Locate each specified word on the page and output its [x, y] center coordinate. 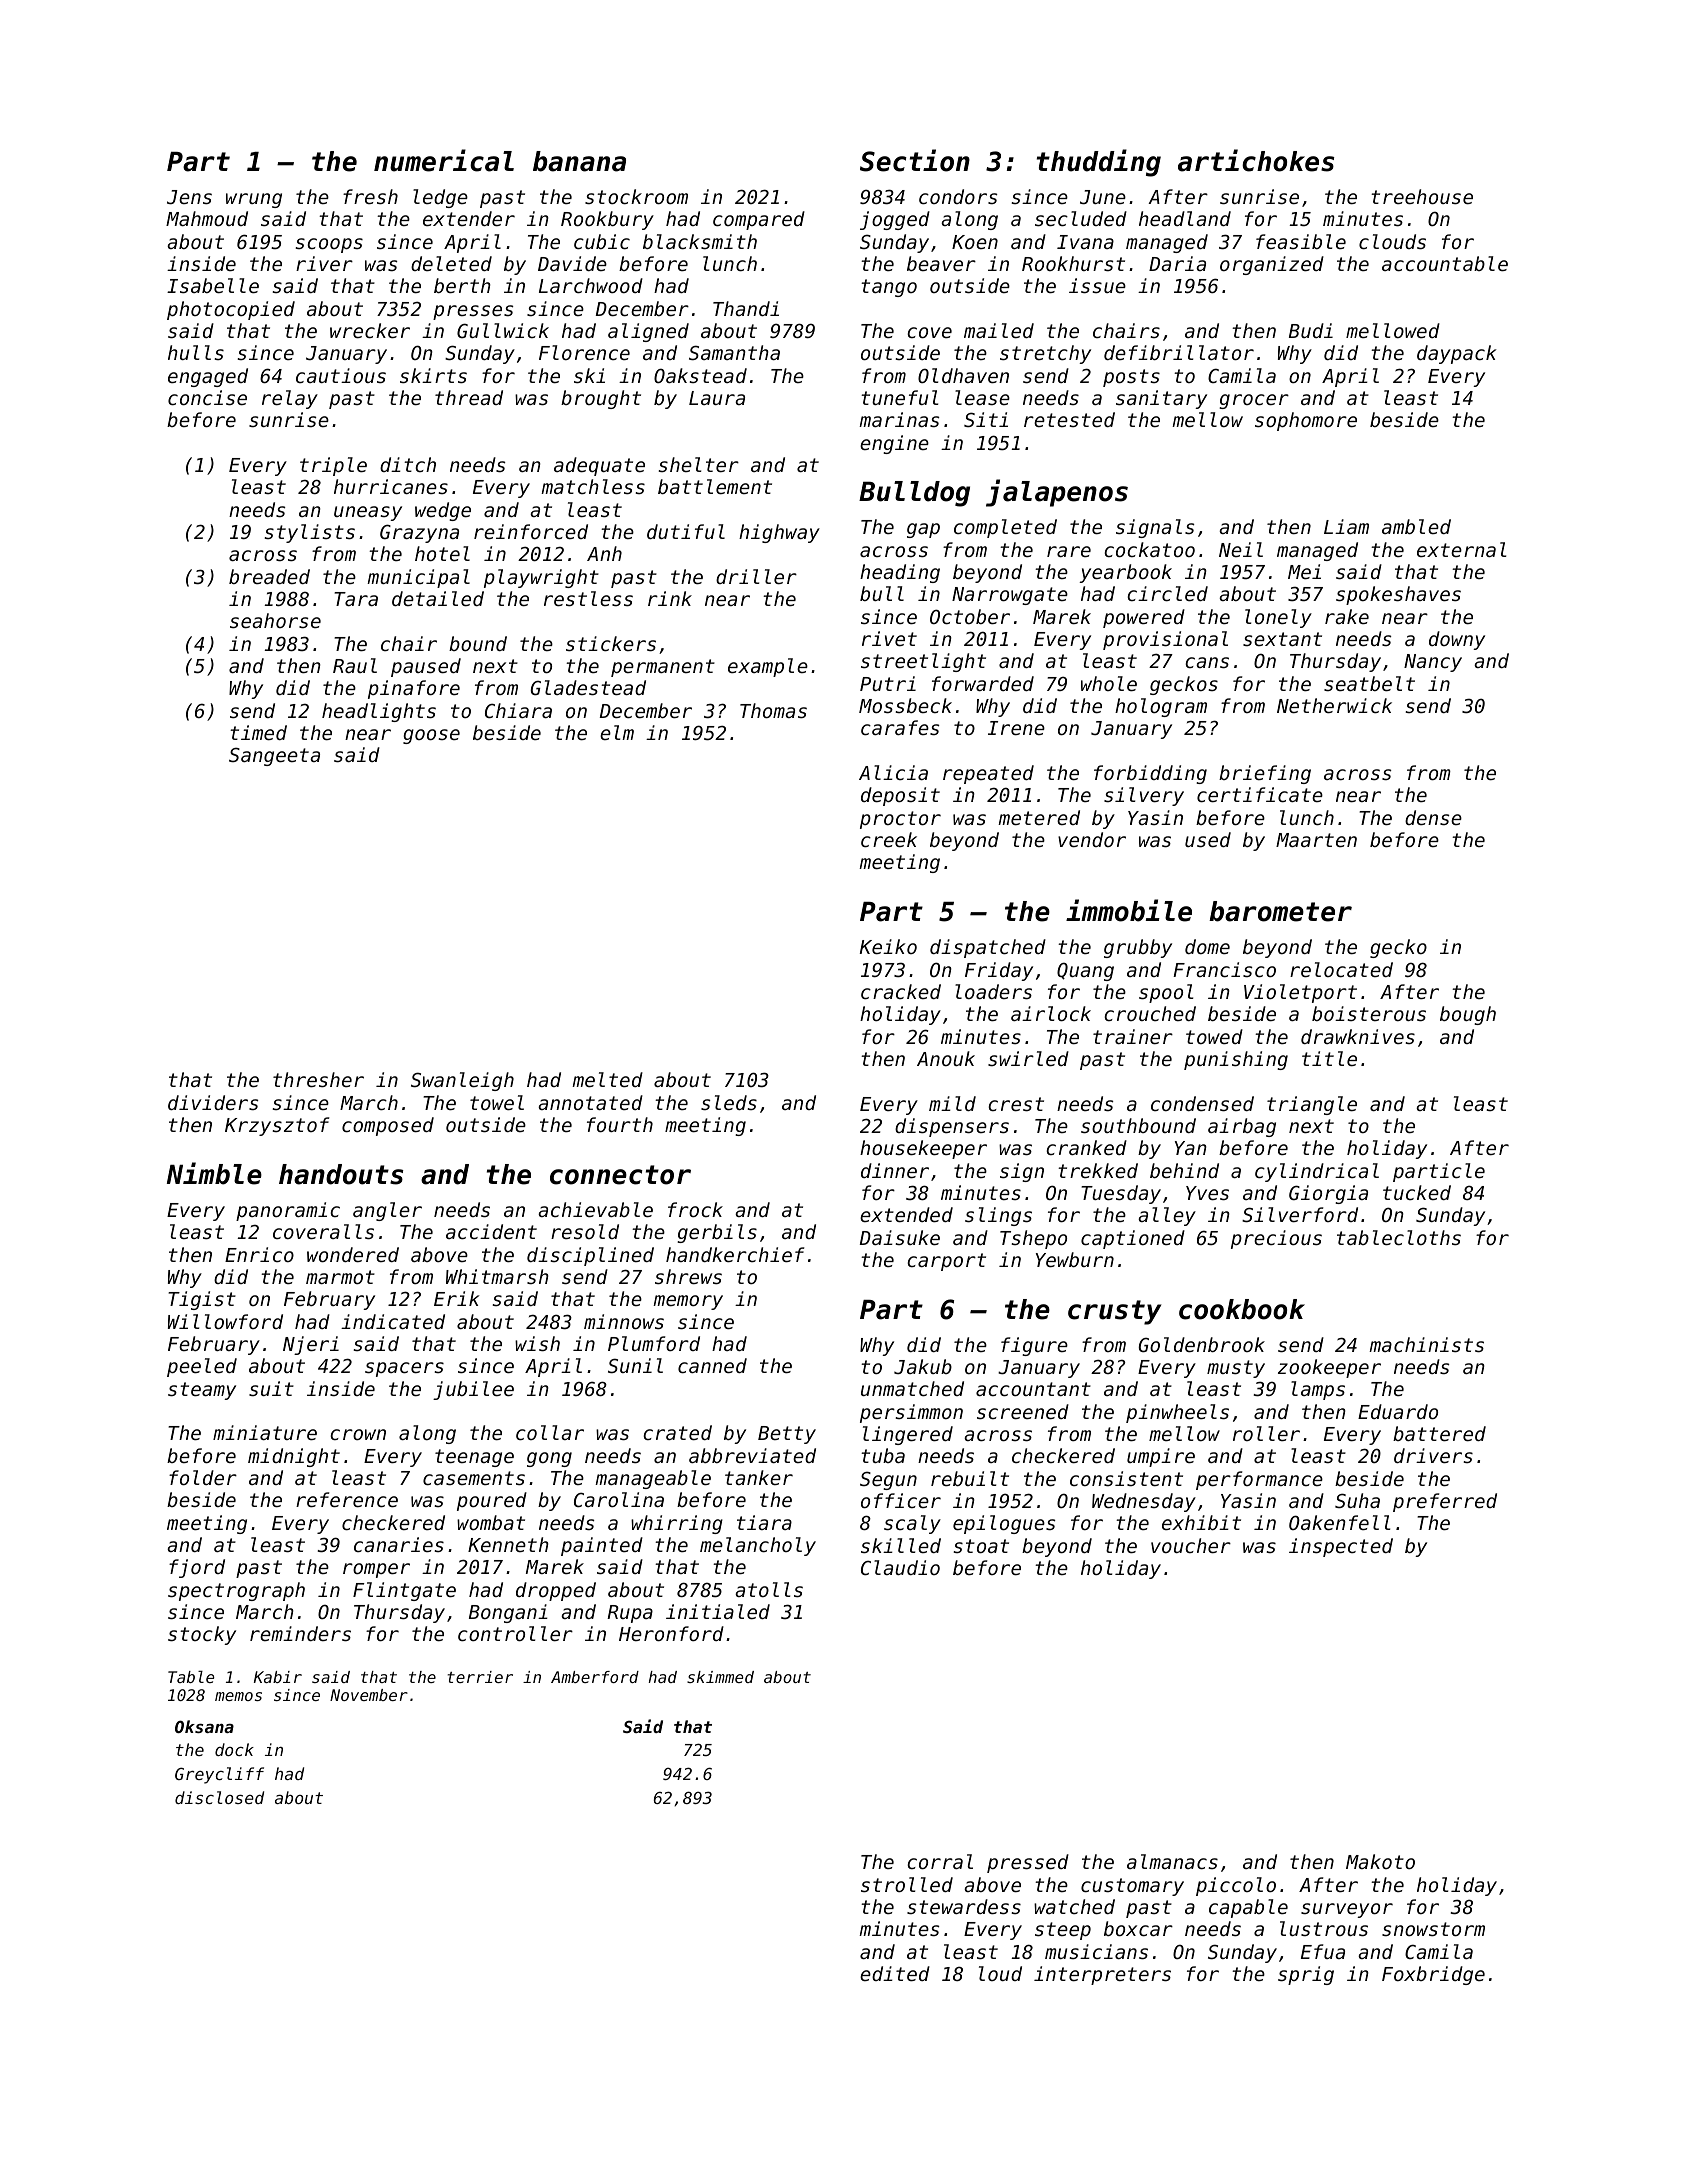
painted [602, 1546]
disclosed [219, 1797]
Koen [975, 242]
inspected [1341, 1547]
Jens [189, 197]
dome [1207, 946]
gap [923, 530]
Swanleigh [462, 1081]
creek [889, 839]
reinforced [531, 531]
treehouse [1422, 196]
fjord [197, 1568]
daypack [1457, 354]
